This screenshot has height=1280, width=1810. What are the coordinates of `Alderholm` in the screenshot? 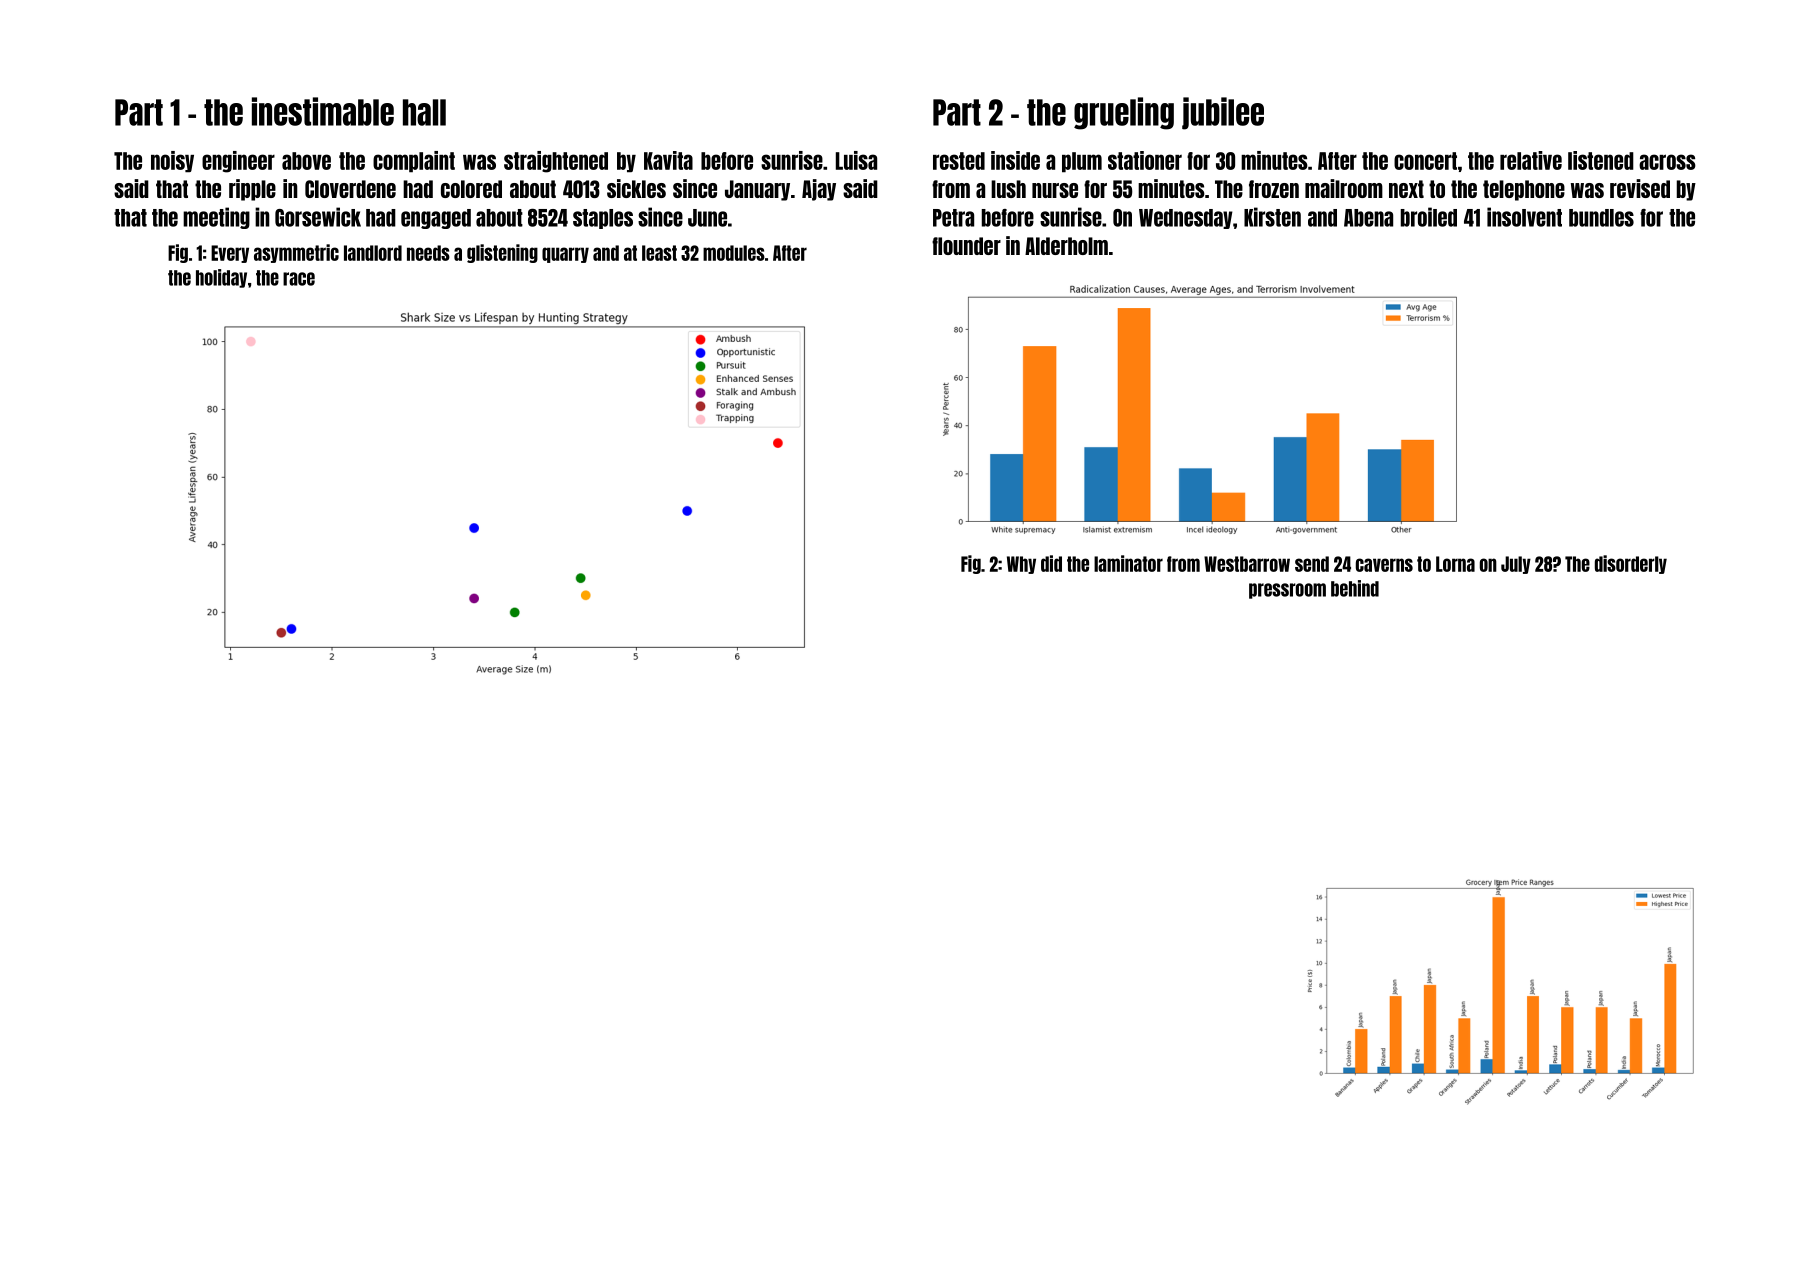 It's located at (1066, 246).
